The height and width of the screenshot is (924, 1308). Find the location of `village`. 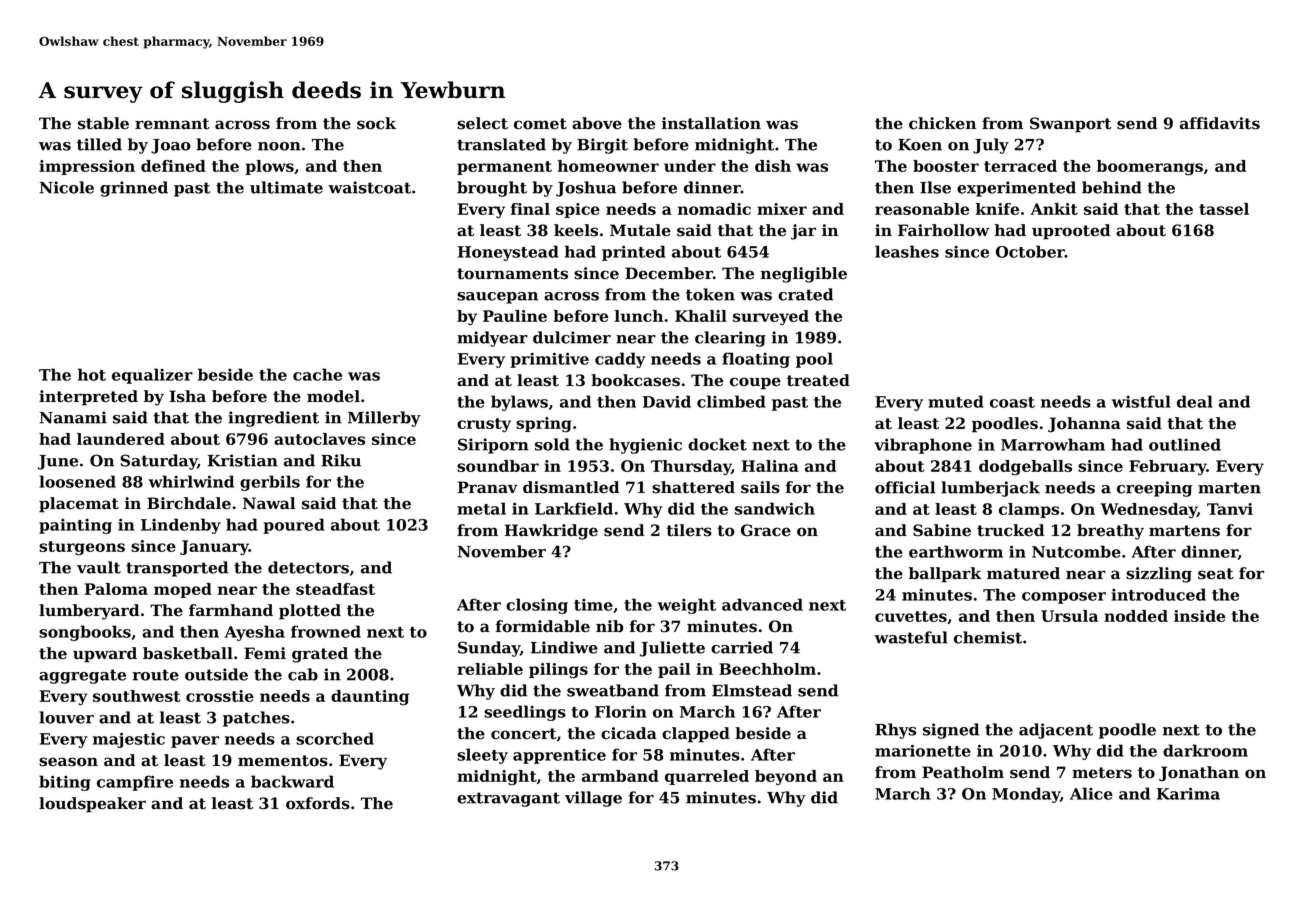

village is located at coordinates (593, 799).
